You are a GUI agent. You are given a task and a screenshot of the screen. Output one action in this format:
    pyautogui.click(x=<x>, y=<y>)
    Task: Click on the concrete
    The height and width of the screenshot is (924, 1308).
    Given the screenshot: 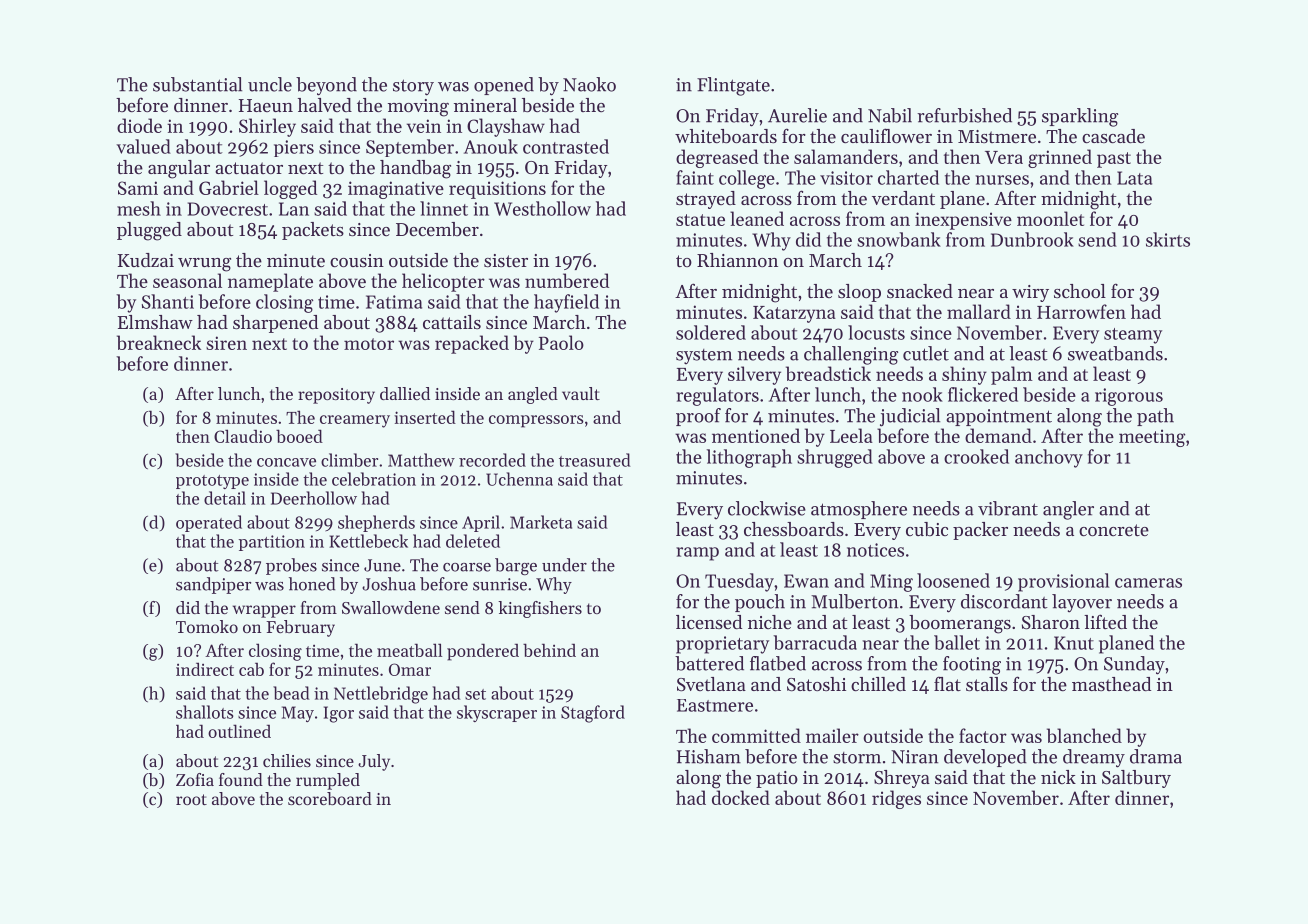 What is the action you would take?
    pyautogui.click(x=1114, y=530)
